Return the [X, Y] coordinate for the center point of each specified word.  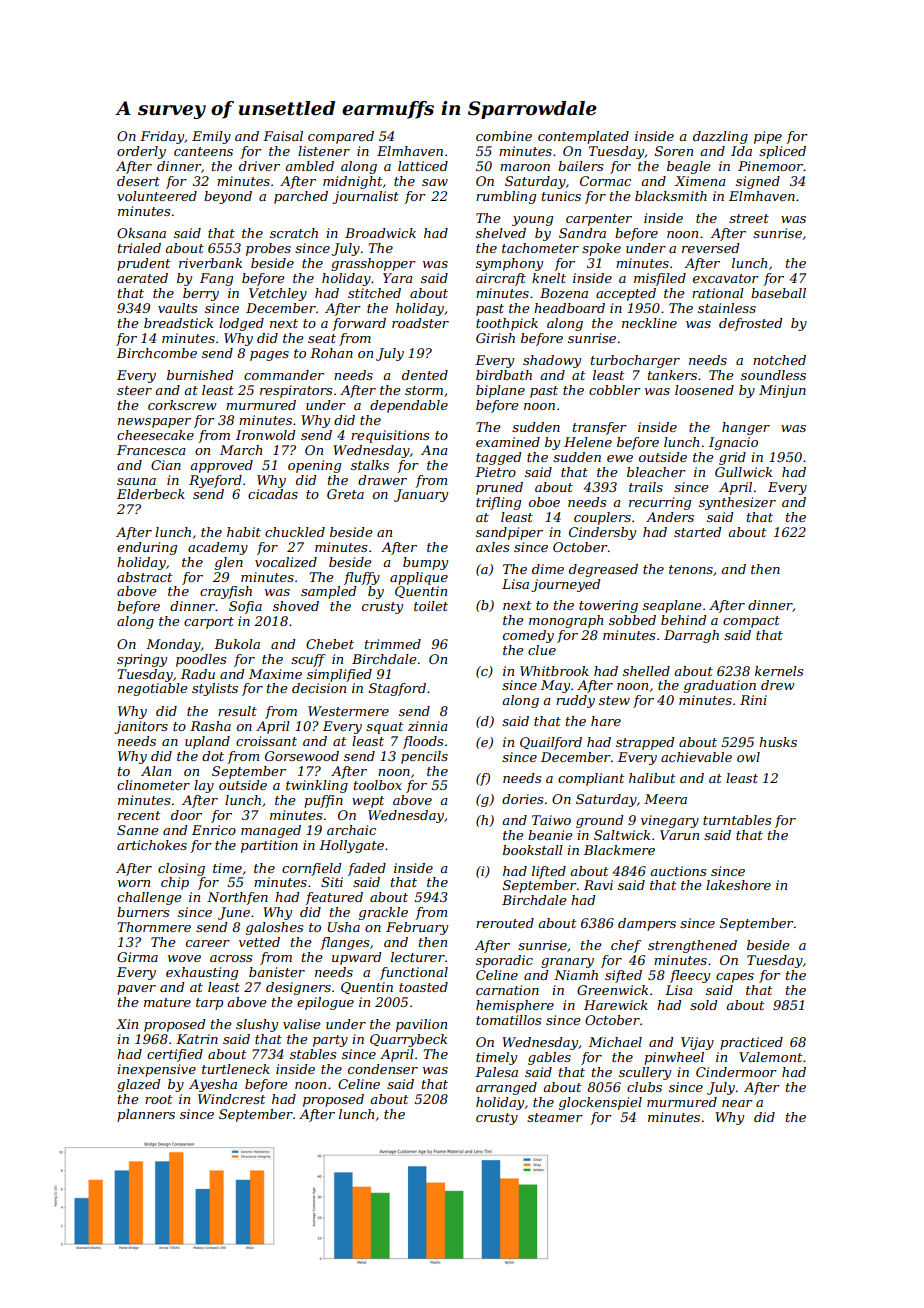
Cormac [605, 181]
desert [138, 181]
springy [142, 660]
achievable [696, 757]
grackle [383, 913]
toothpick [507, 324]
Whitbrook [554, 671]
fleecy [690, 976]
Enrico [214, 830]
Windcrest [231, 1099]
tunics [561, 196]
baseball [778, 293]
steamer [555, 1117]
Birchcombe [157, 353]
